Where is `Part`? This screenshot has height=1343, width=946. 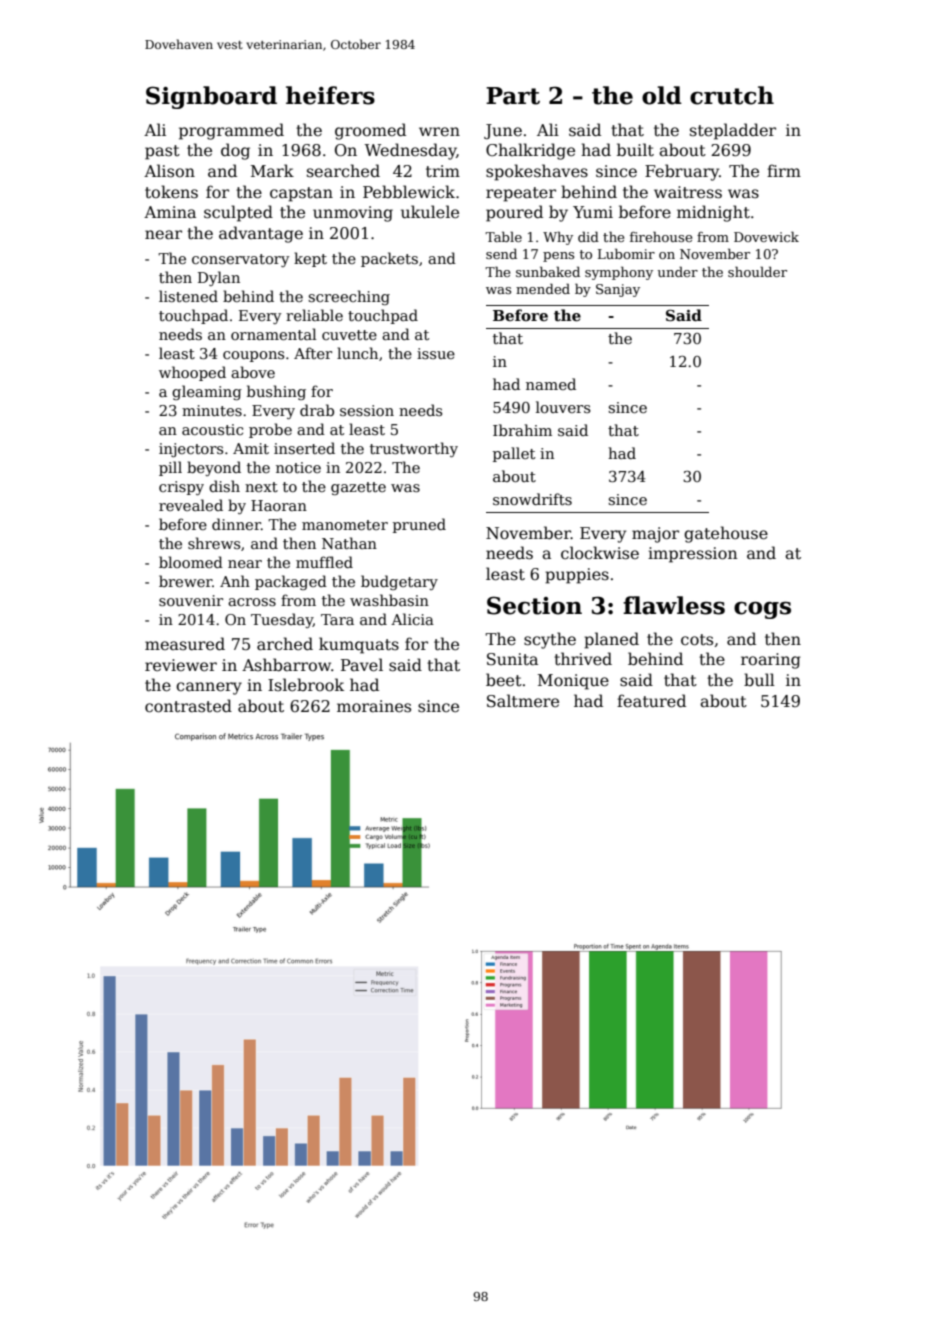
Part is located at coordinates (513, 96).
